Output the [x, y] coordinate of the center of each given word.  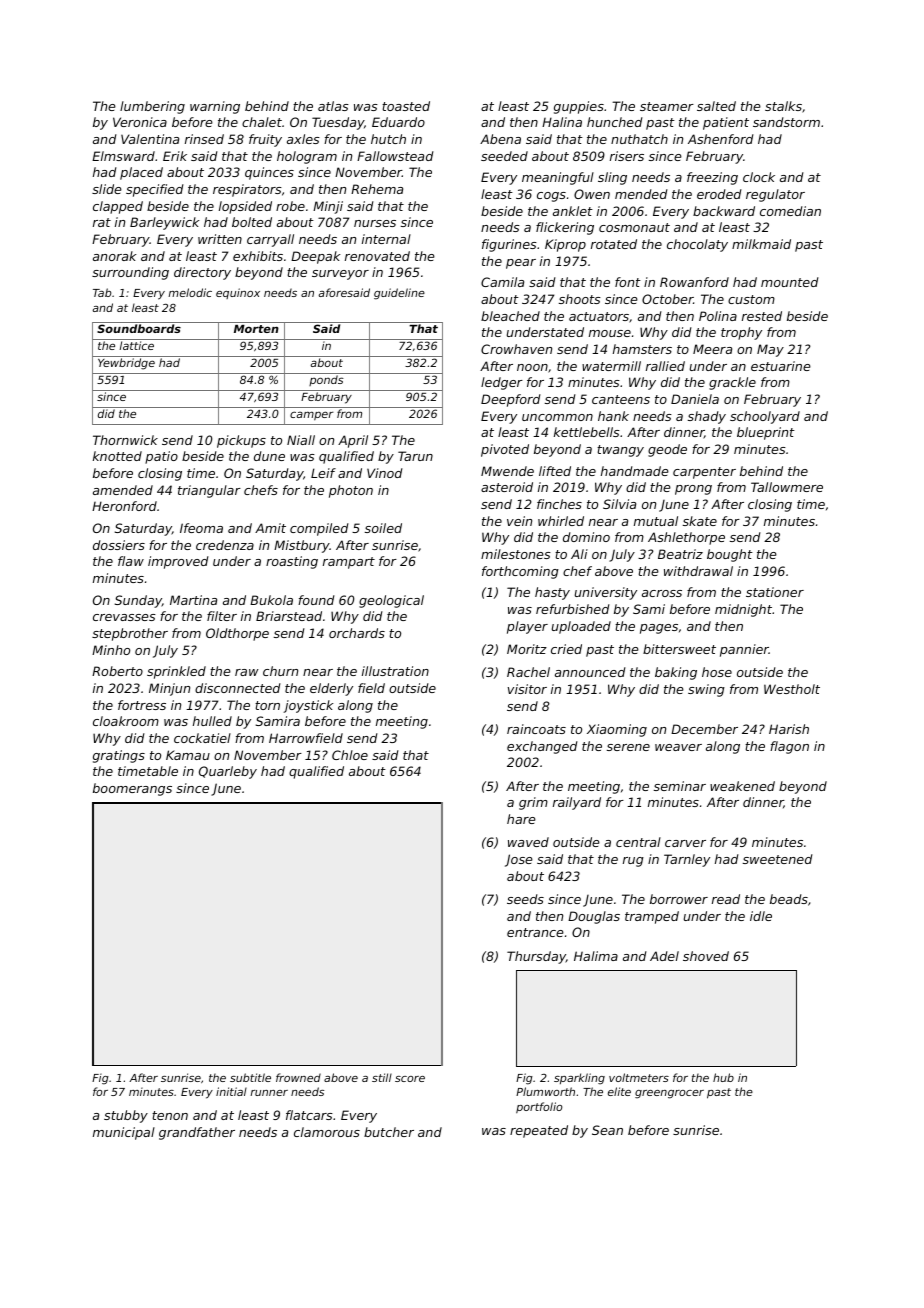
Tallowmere [787, 487]
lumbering [152, 107]
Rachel [528, 672]
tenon [170, 1115]
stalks [783, 106]
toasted [406, 106]
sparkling [579, 1079]
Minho [111, 650]
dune [269, 456]
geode [667, 450]
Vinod [385, 473]
